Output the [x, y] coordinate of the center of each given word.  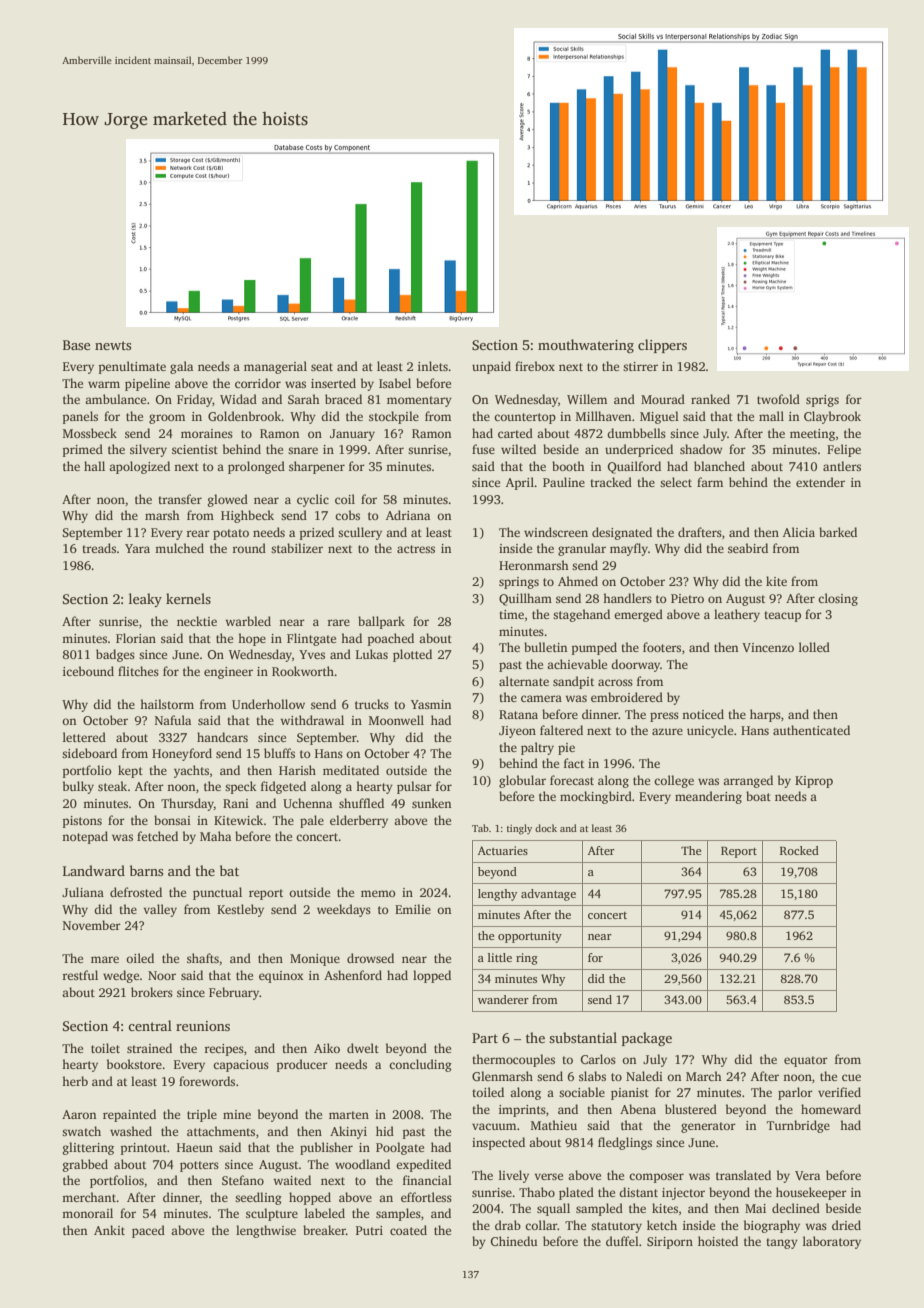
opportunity [530, 937]
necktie [197, 621]
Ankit [109, 1230]
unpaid [491, 367]
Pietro [687, 598]
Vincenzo [768, 647]
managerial [275, 367]
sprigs [822, 401]
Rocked [799, 850]
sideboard [89, 753]
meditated [351, 770]
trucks [372, 704]
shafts [203, 958]
